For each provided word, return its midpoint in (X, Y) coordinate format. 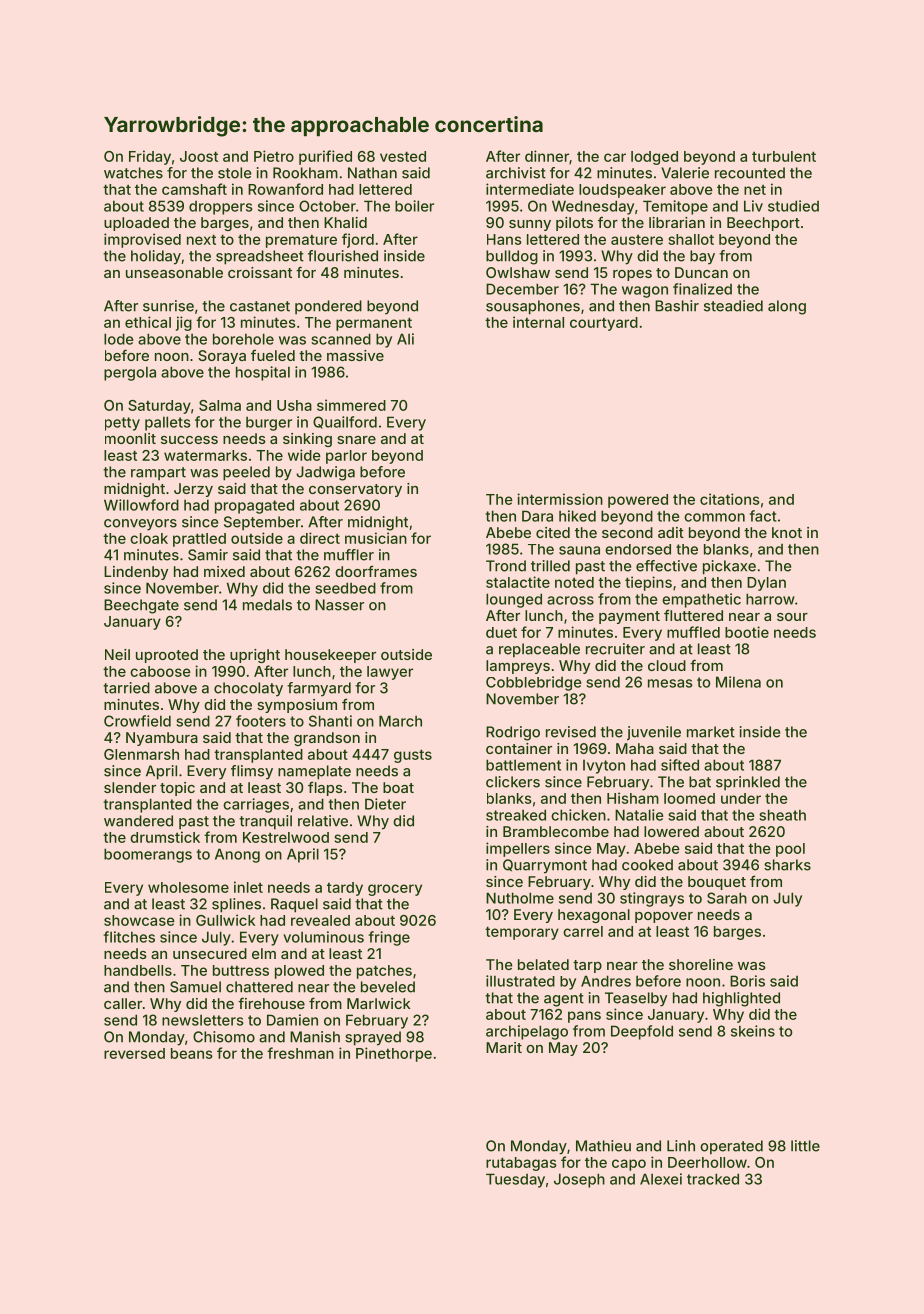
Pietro (274, 156)
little (805, 1146)
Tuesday (515, 1180)
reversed (134, 1053)
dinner (547, 156)
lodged (654, 158)
